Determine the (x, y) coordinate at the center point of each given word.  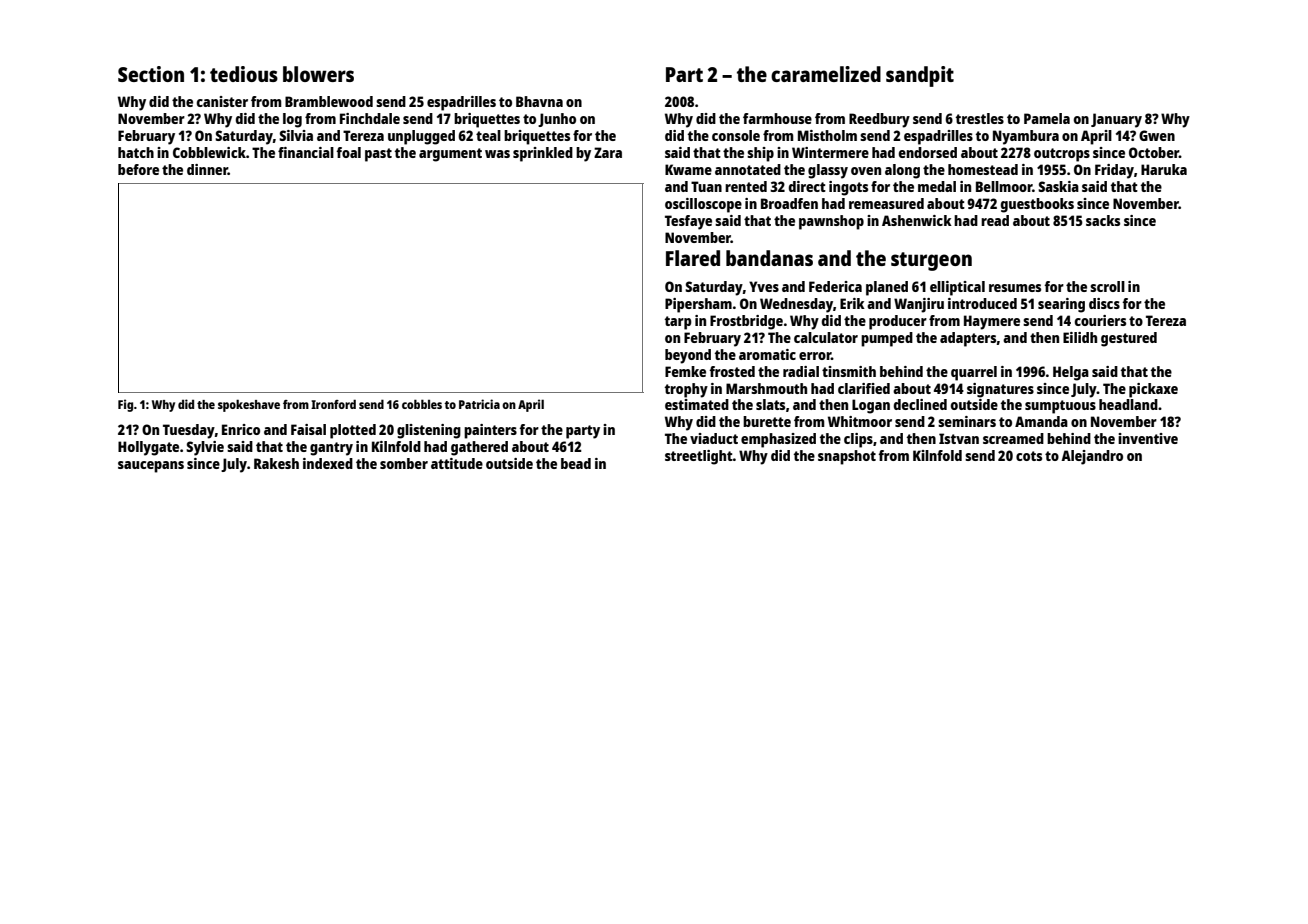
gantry (331, 449)
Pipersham (698, 305)
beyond (688, 356)
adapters (968, 339)
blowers (318, 74)
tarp (678, 323)
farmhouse (777, 118)
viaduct (714, 438)
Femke (685, 371)
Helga (1071, 373)
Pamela (1047, 118)
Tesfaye (688, 222)
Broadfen (789, 203)
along (902, 171)
